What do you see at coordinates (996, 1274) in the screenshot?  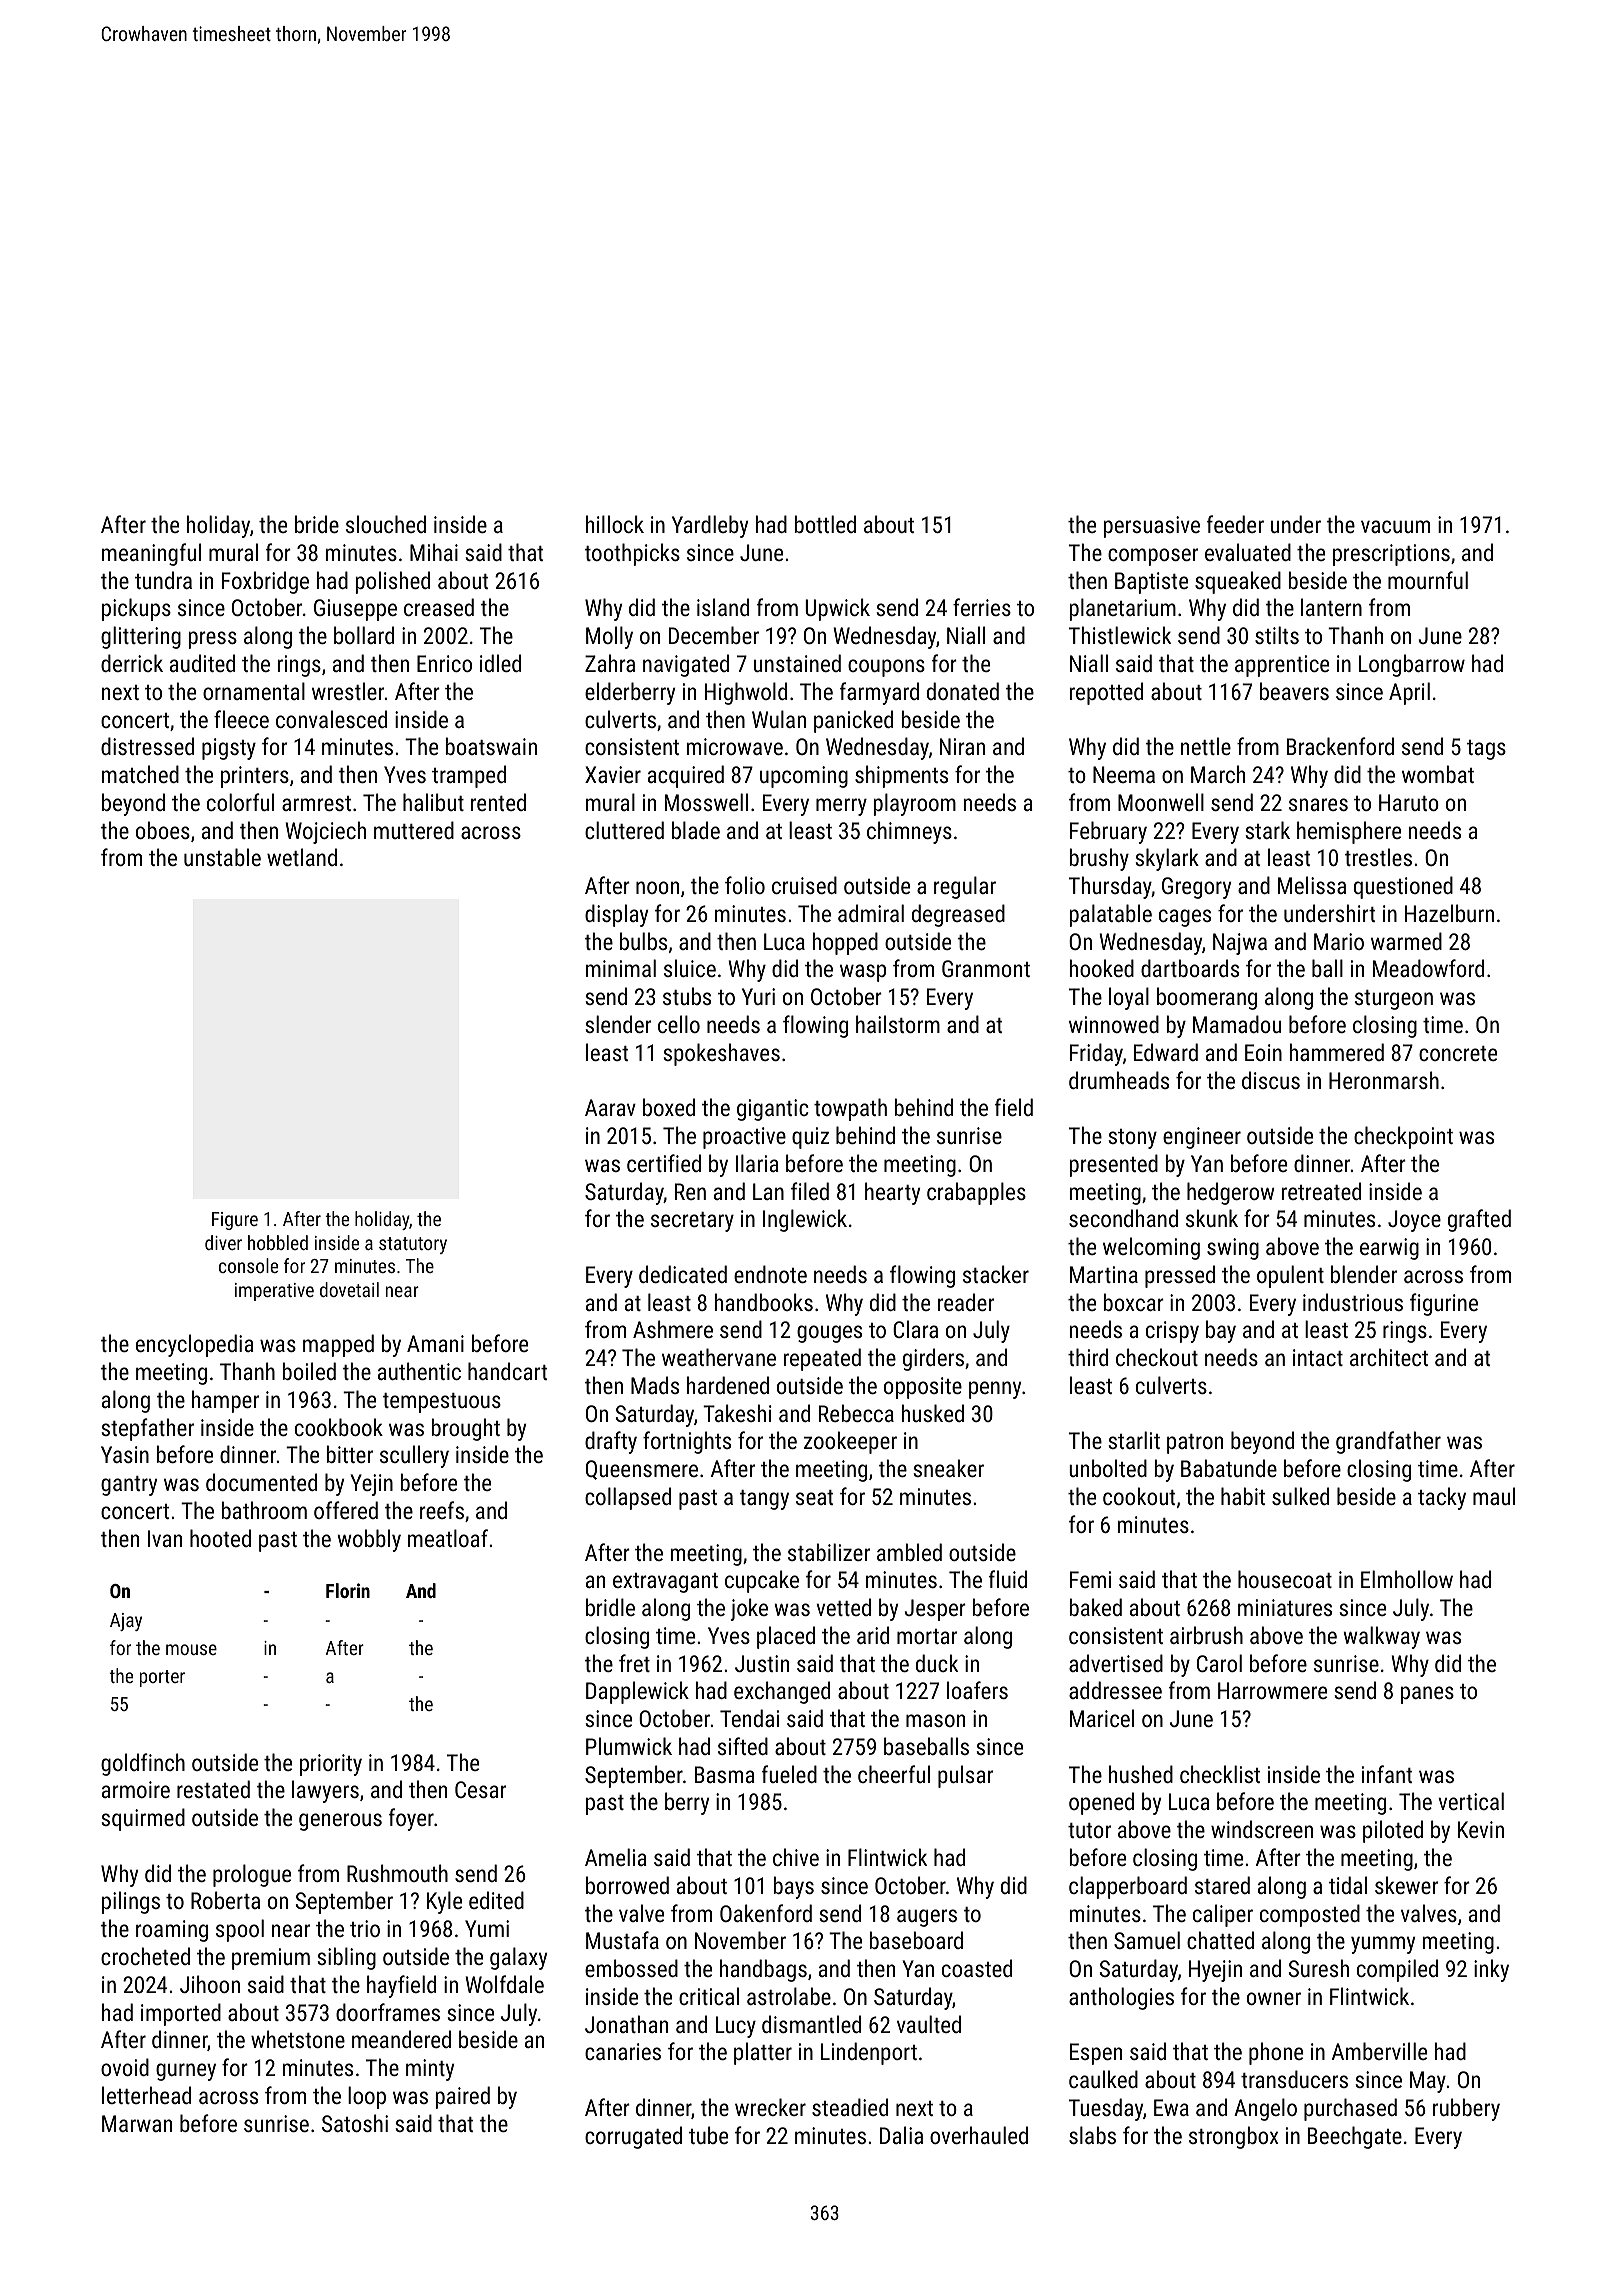 I see `stacker` at bounding box center [996, 1274].
